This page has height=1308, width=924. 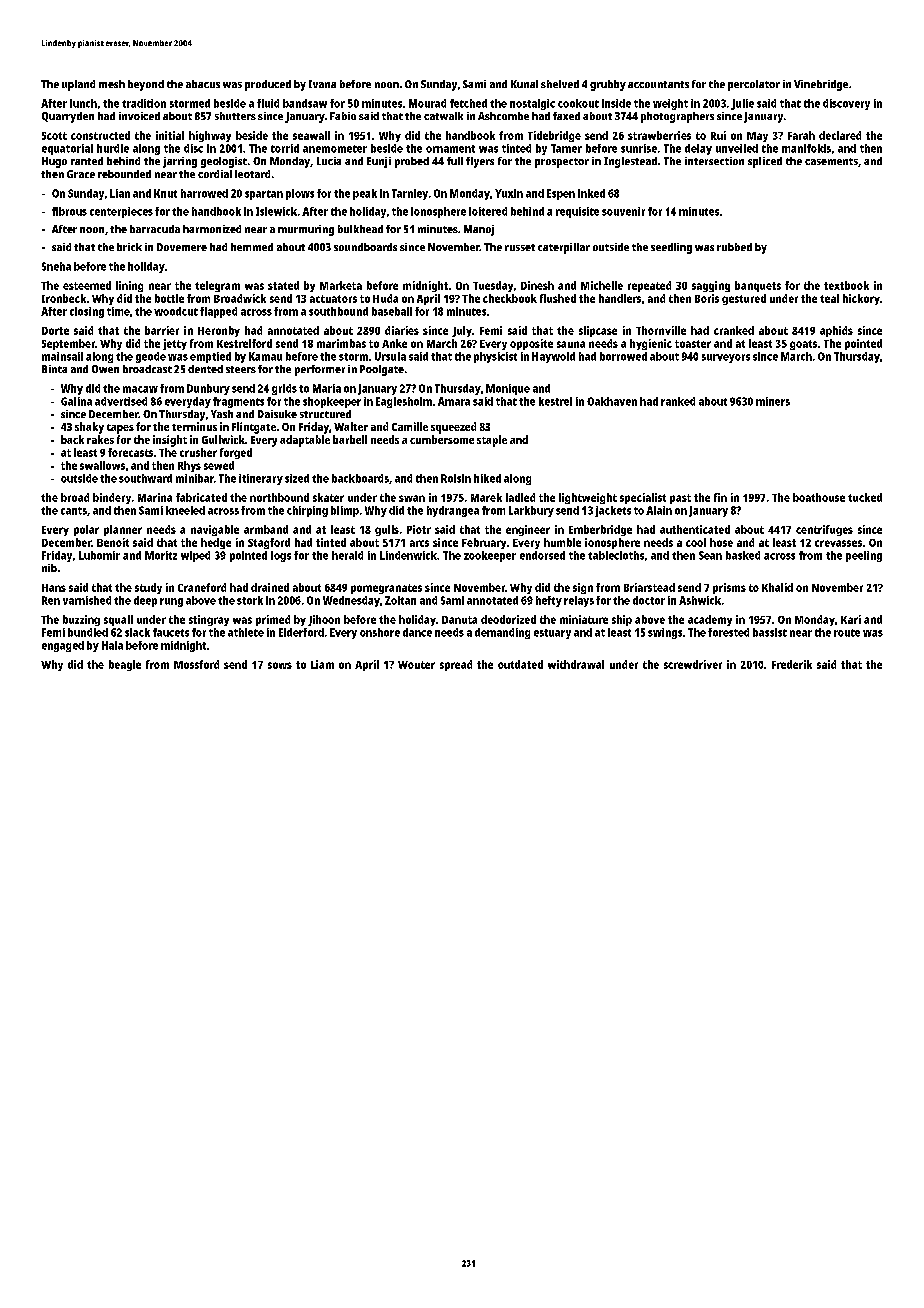 What do you see at coordinates (773, 401) in the page?
I see `miners` at bounding box center [773, 401].
